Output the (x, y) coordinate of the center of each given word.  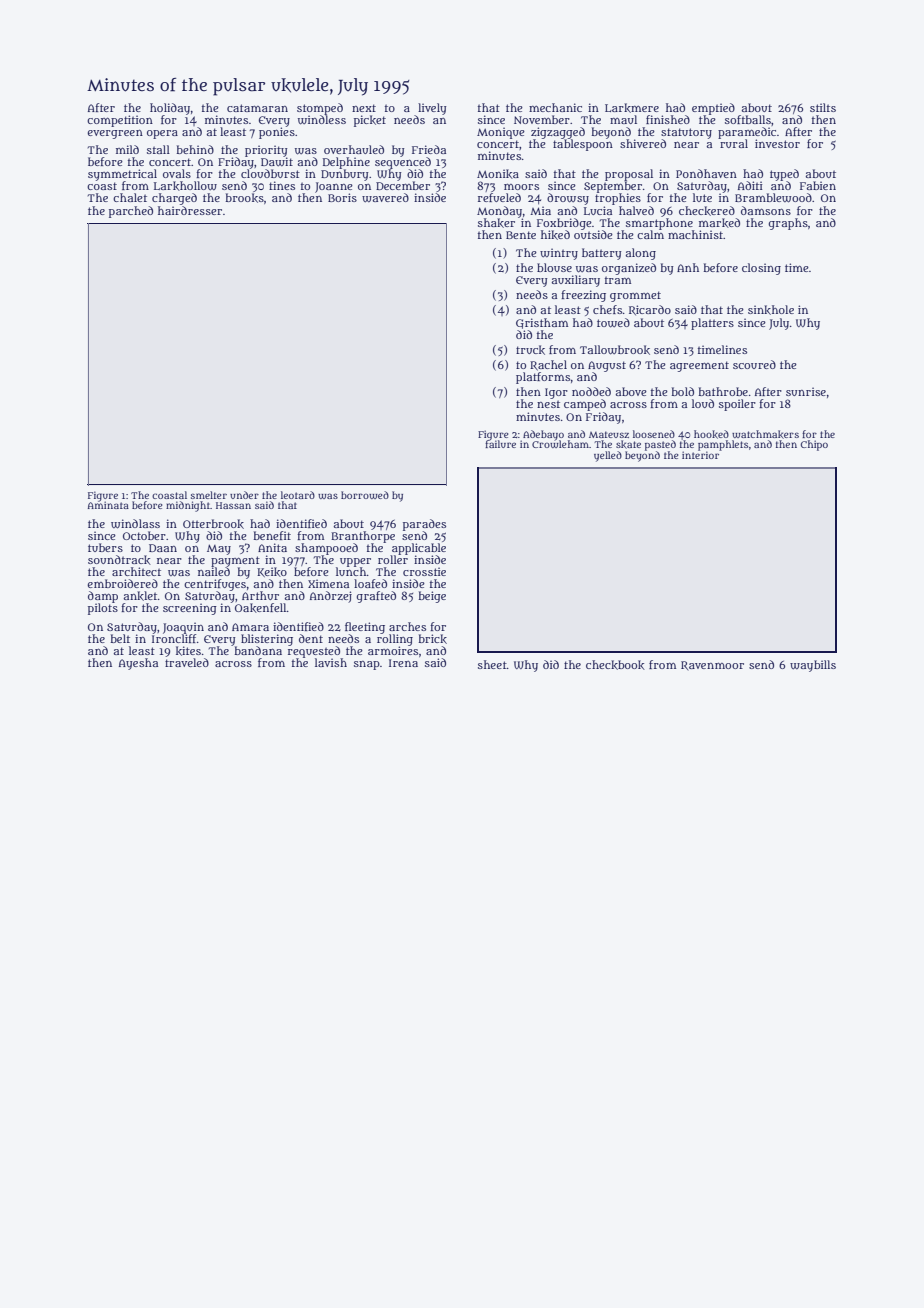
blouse (554, 267)
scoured (754, 364)
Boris (342, 197)
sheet (492, 664)
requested (314, 652)
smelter (209, 495)
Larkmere (632, 108)
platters (712, 324)
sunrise (806, 391)
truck (530, 350)
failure (500, 444)
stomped (320, 109)
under (244, 495)
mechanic (555, 107)
